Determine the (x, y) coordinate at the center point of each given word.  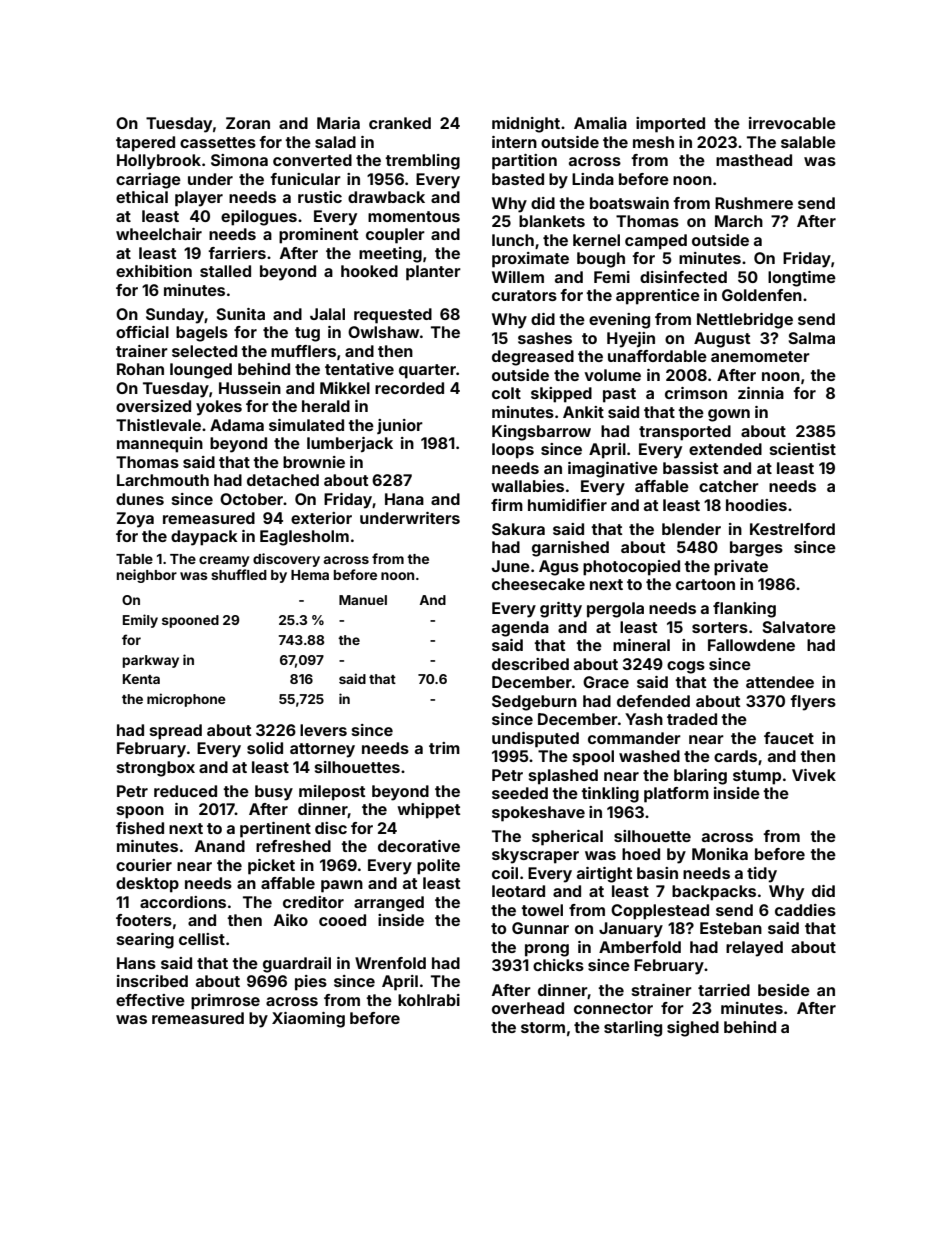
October (251, 499)
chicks (558, 965)
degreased (533, 358)
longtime (802, 279)
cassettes (218, 142)
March (739, 221)
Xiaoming (308, 1020)
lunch (513, 240)
